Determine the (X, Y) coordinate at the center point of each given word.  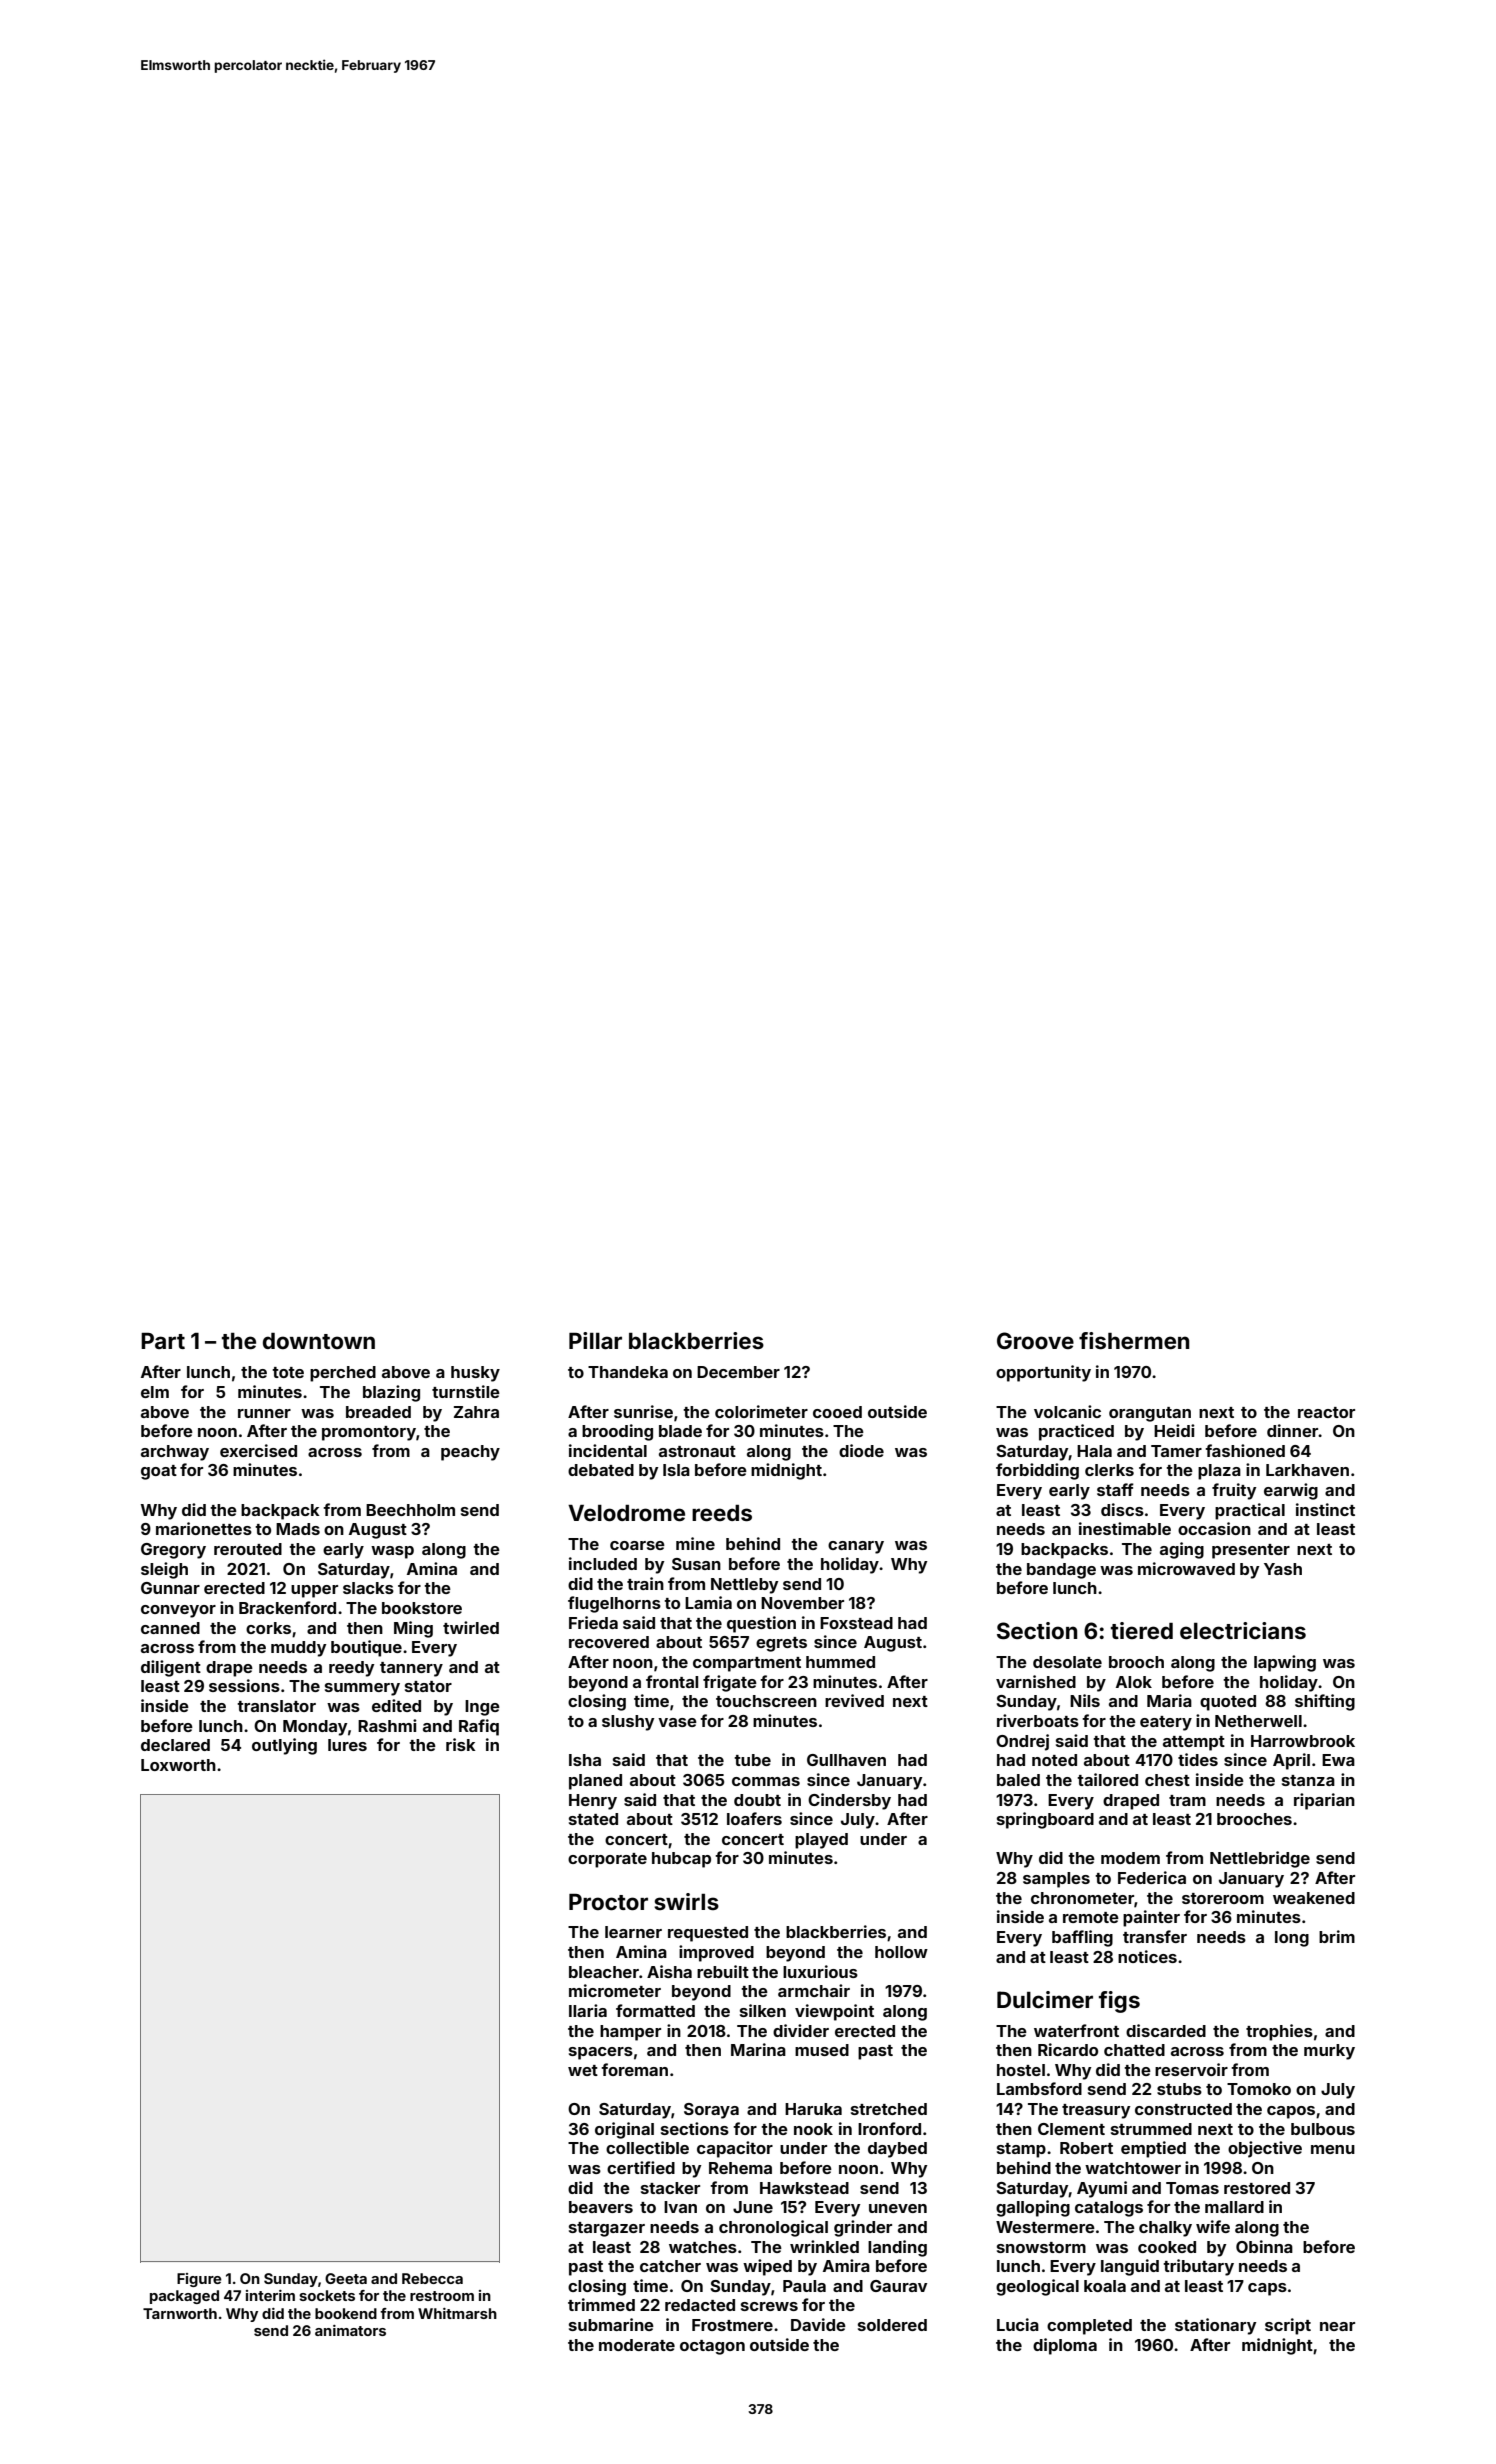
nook (813, 2129)
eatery (1166, 1723)
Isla (676, 1470)
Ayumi (1102, 2189)
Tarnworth (180, 2313)
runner (264, 1413)
